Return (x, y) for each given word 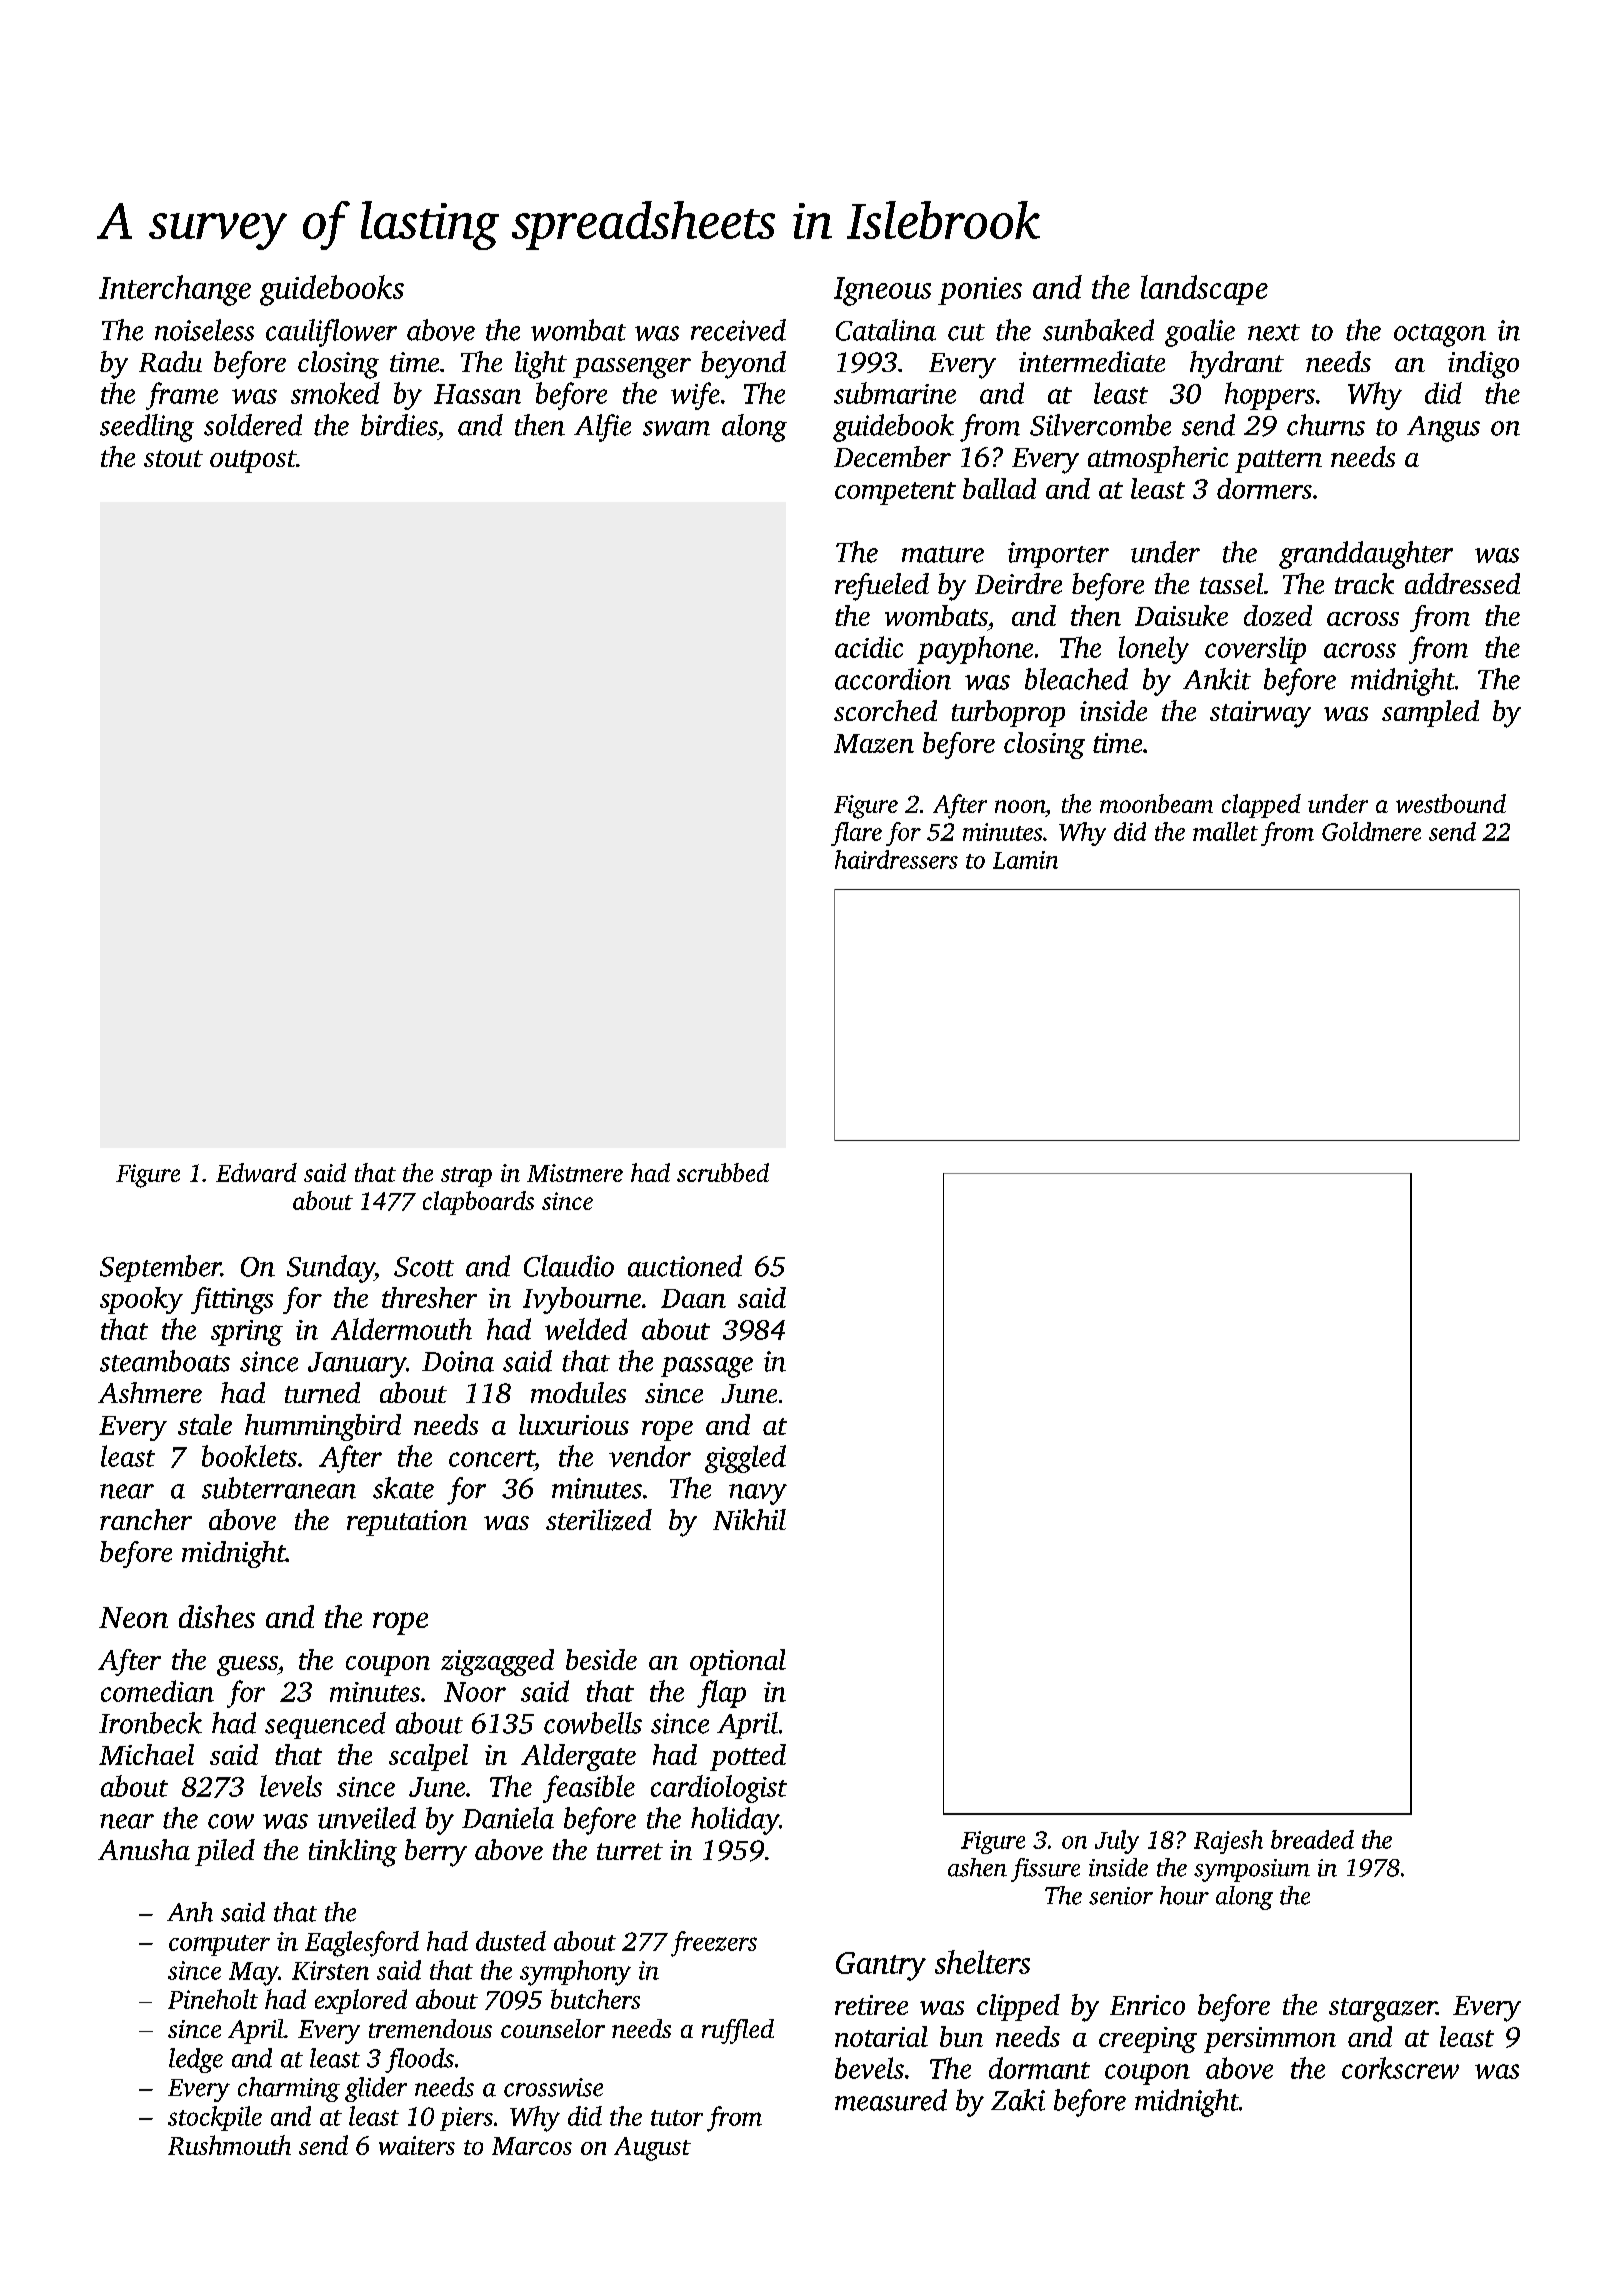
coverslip (1255, 650)
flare (856, 834)
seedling (147, 428)
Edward (256, 1172)
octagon (1440, 335)
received (738, 330)
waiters (417, 2145)
